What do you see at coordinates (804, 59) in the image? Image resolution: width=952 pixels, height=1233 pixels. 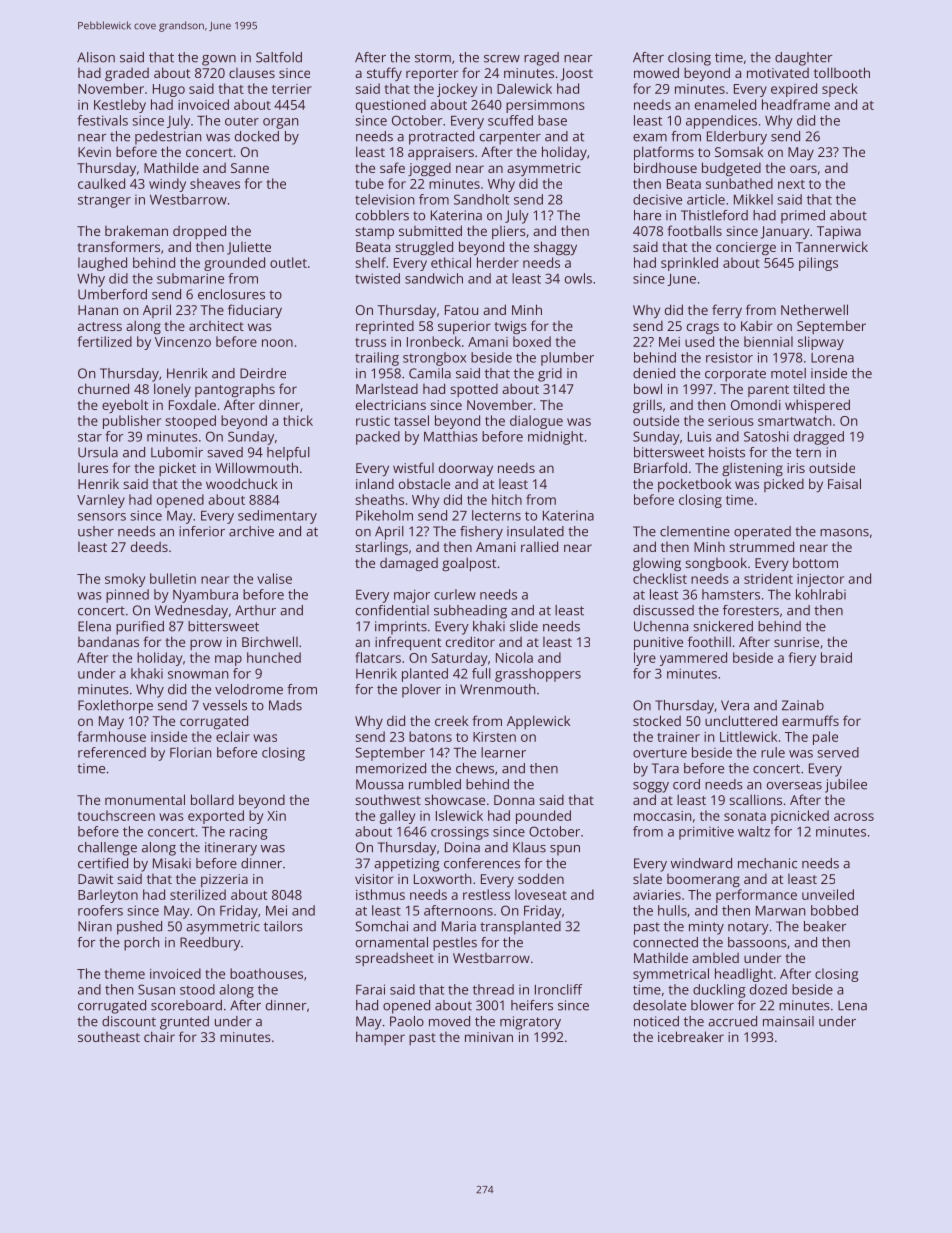 I see `daughter` at bounding box center [804, 59].
